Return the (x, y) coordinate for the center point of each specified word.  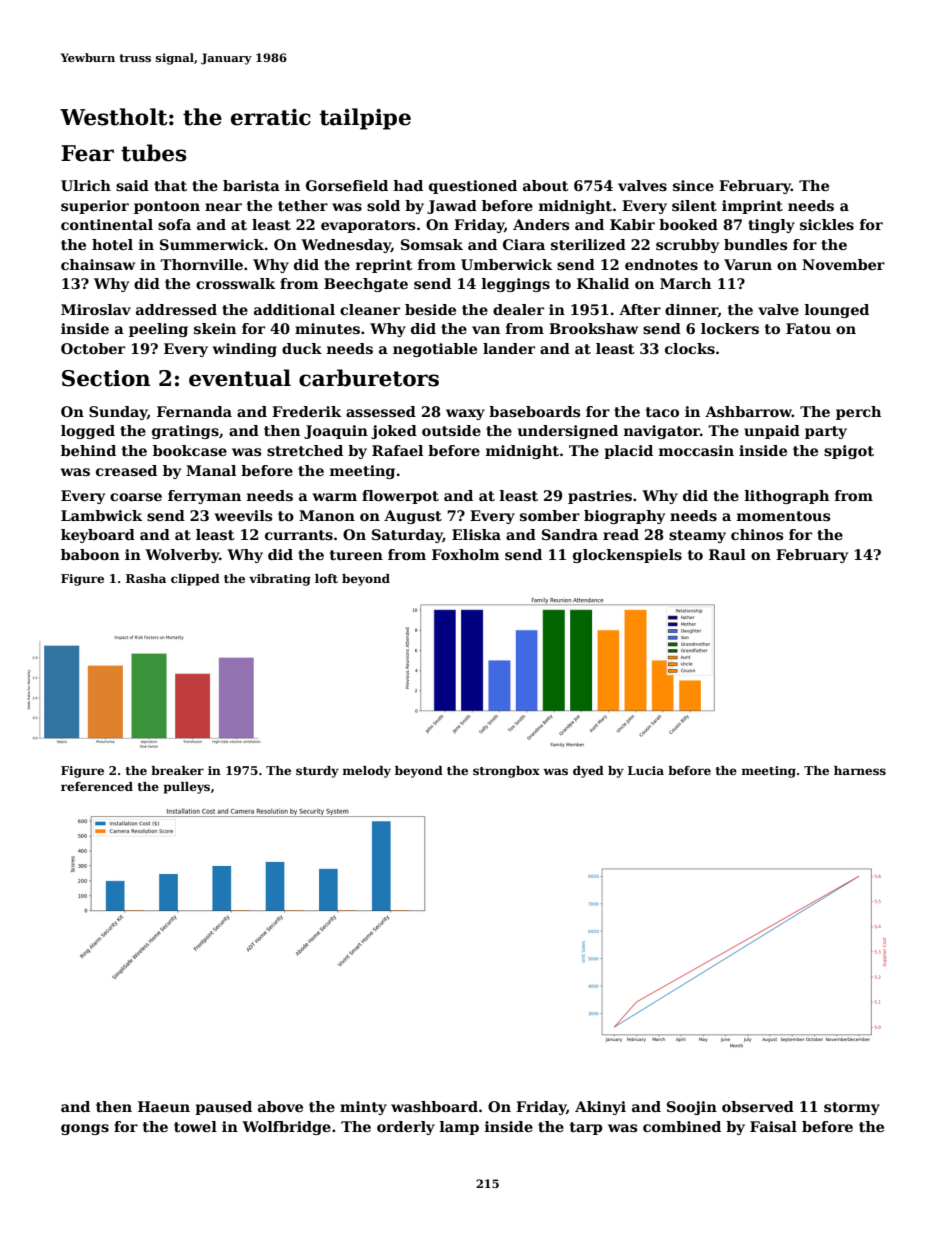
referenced (97, 786)
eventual (240, 378)
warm (335, 497)
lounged (837, 311)
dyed (588, 772)
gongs (85, 1129)
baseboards (534, 411)
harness (860, 770)
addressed (176, 309)
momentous (783, 516)
